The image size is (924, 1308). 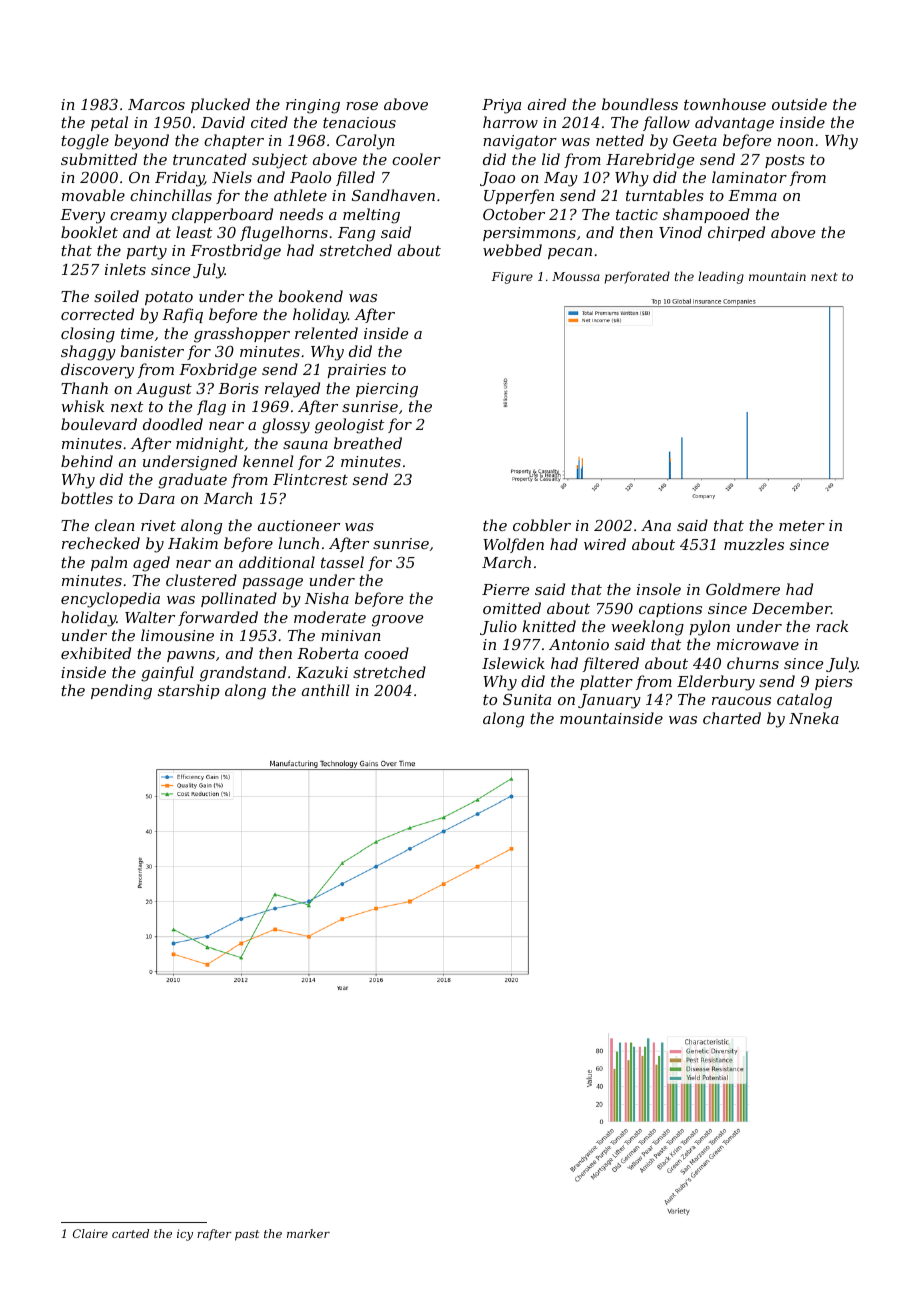 What do you see at coordinates (90, 1233) in the document?
I see `Claire` at bounding box center [90, 1233].
